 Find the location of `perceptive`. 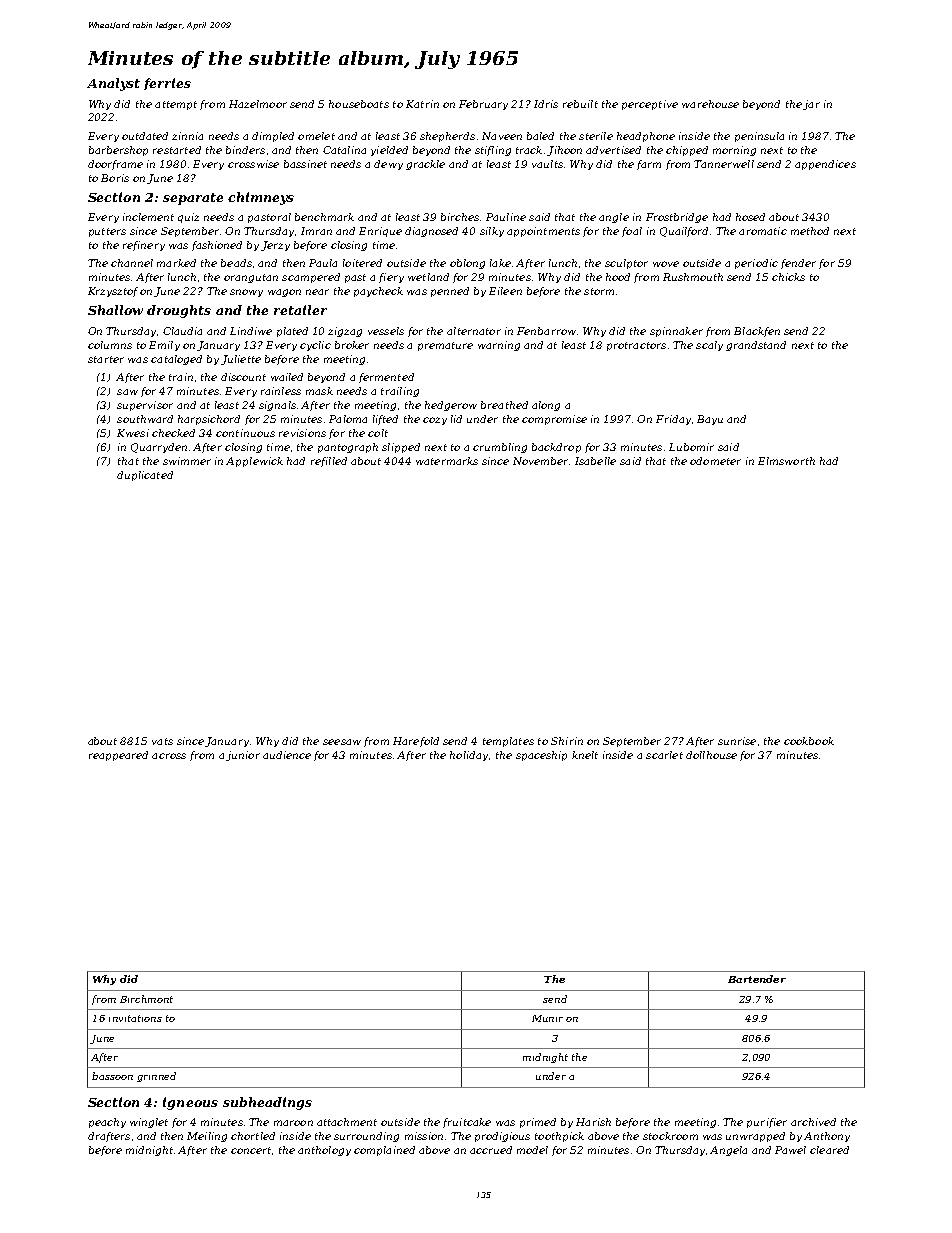

perceptive is located at coordinates (650, 105).
